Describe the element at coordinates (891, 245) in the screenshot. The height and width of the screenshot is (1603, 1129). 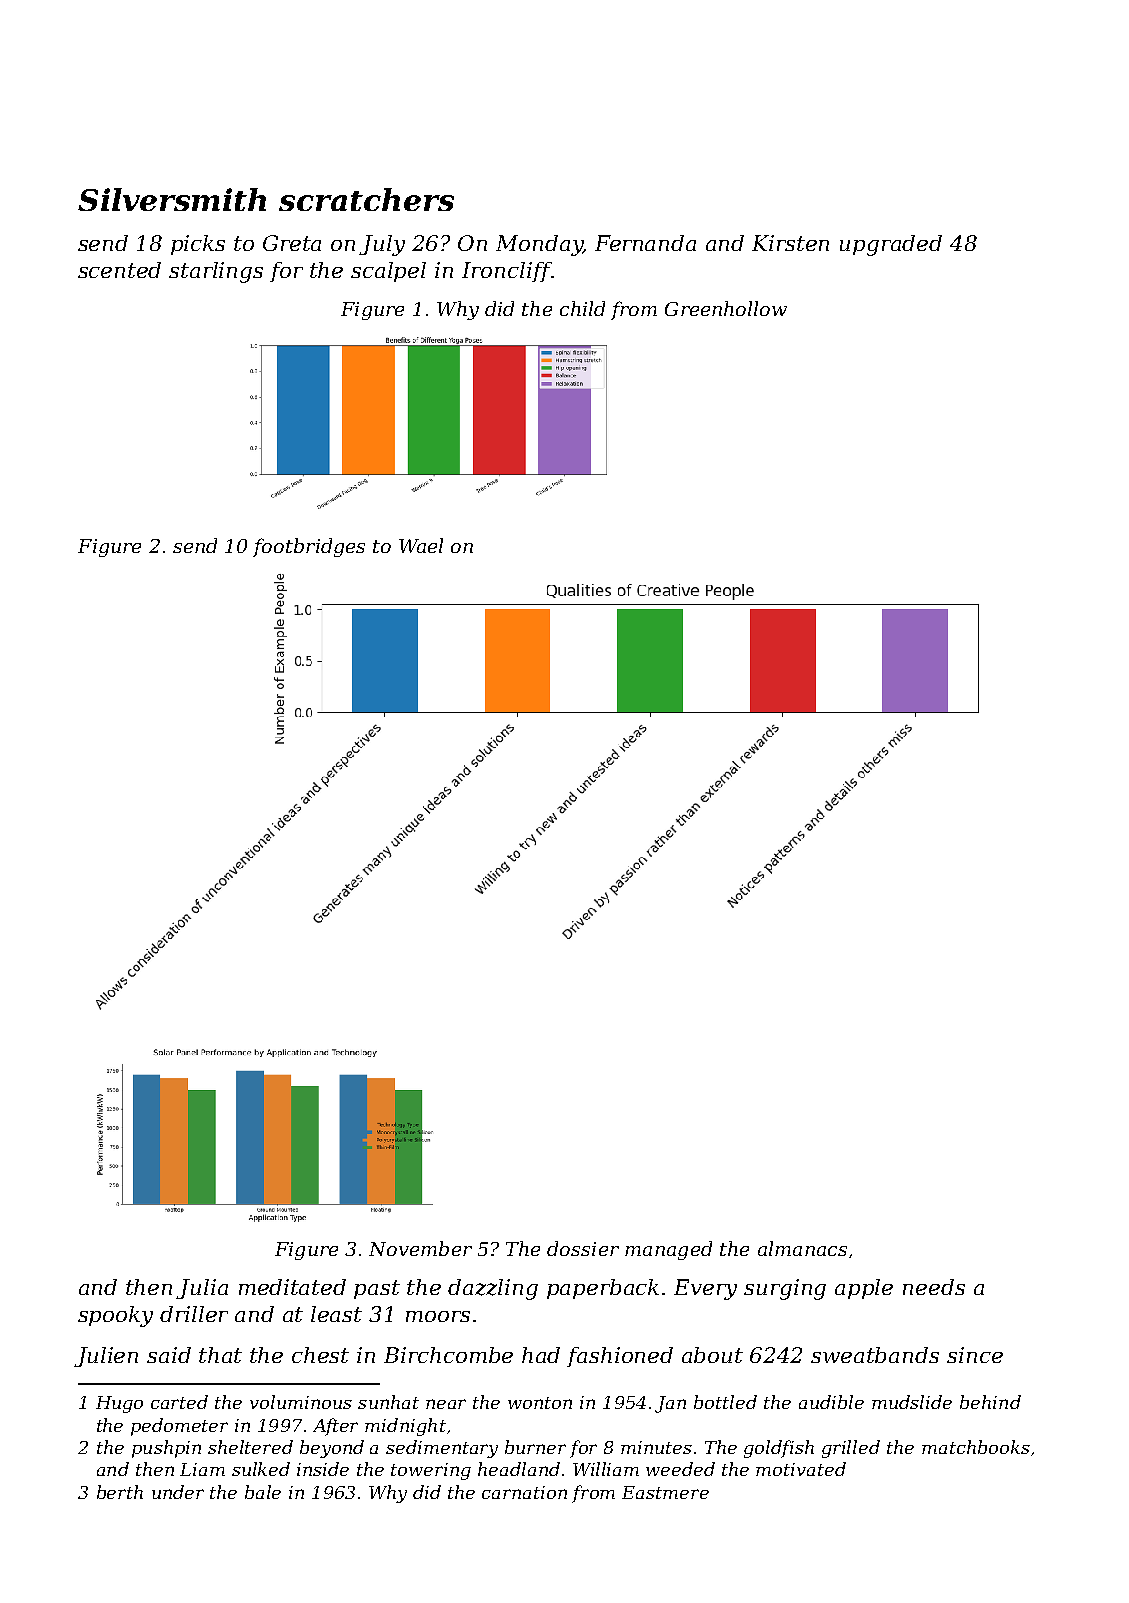
I see `upgraded` at that location.
